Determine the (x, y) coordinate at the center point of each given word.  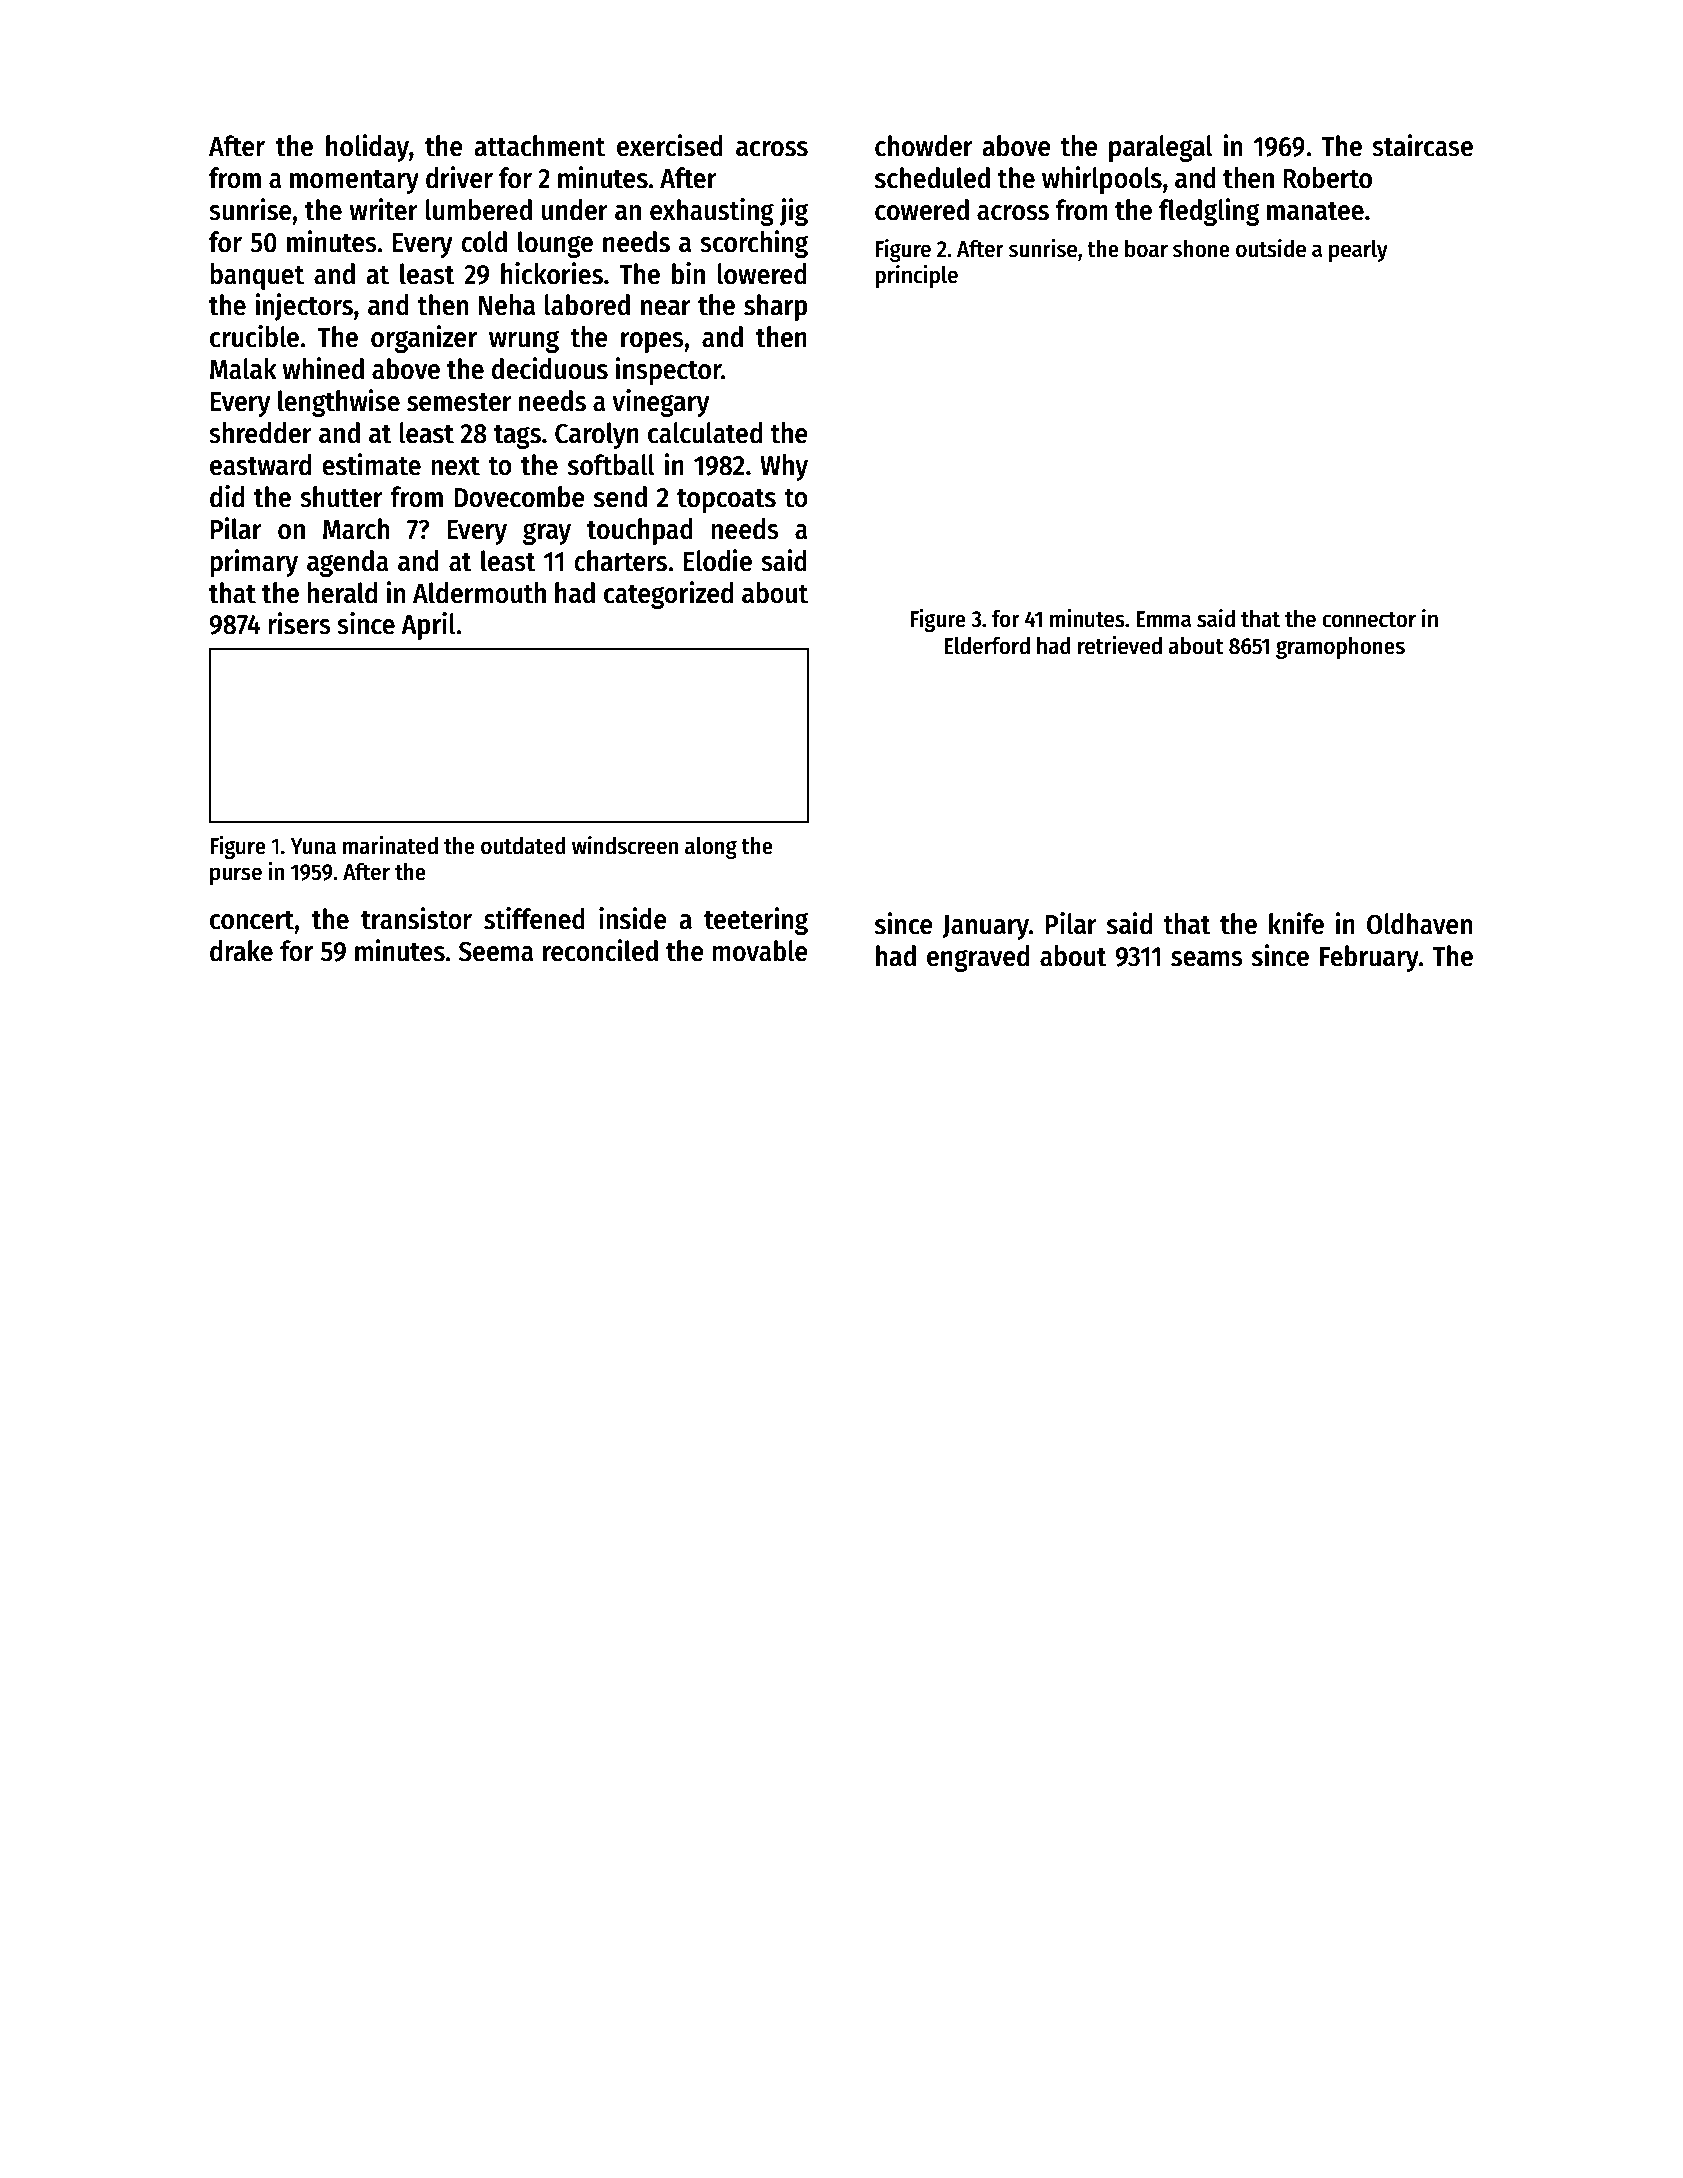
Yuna (313, 846)
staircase (1422, 145)
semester (459, 402)
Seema (496, 951)
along (711, 848)
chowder (924, 146)
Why (784, 467)
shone (1201, 249)
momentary (354, 182)
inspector (668, 371)
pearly (1358, 251)
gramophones (1340, 648)
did (227, 496)
